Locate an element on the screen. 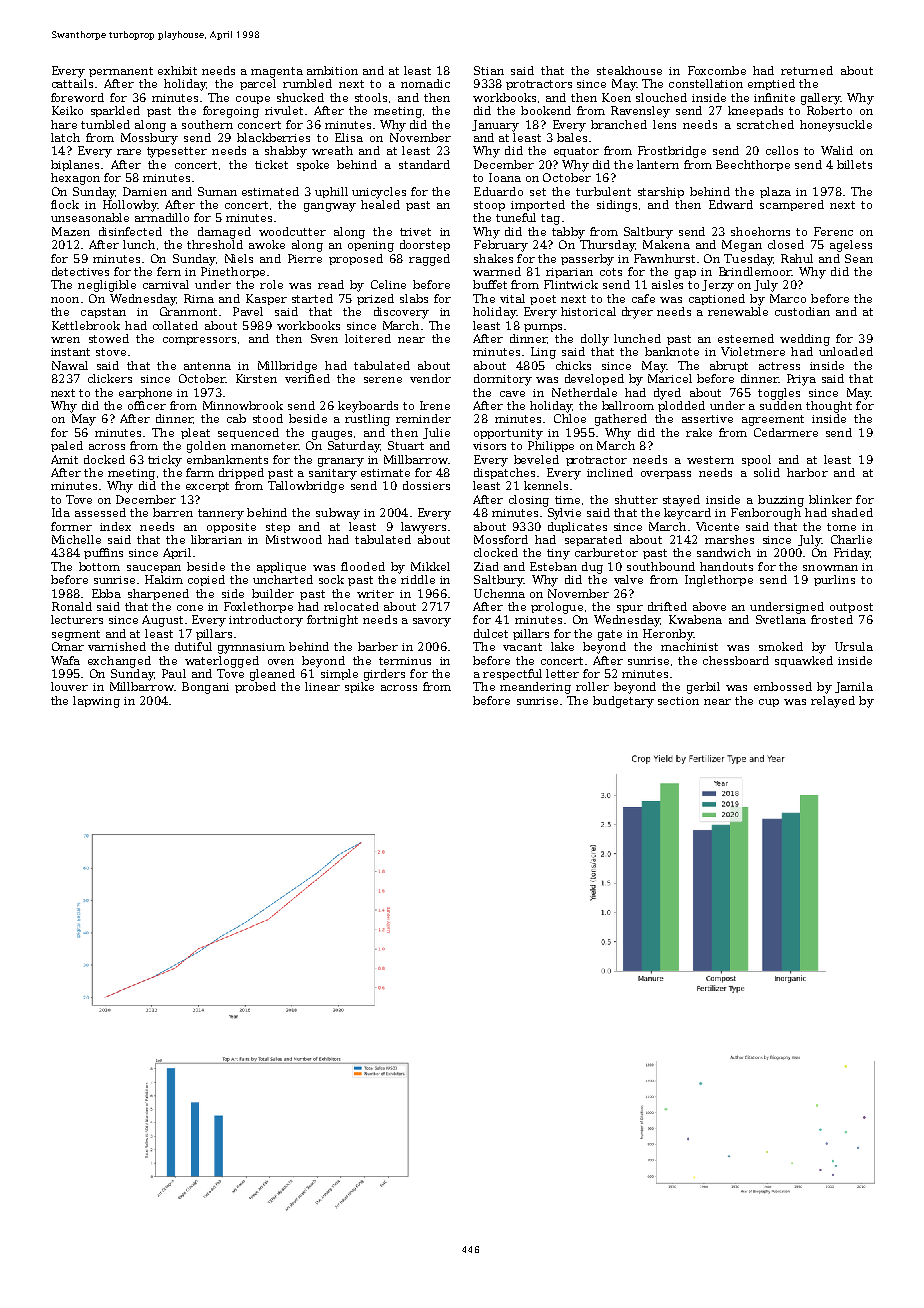 The width and height of the screenshot is (924, 1308). tabby is located at coordinates (568, 233).
